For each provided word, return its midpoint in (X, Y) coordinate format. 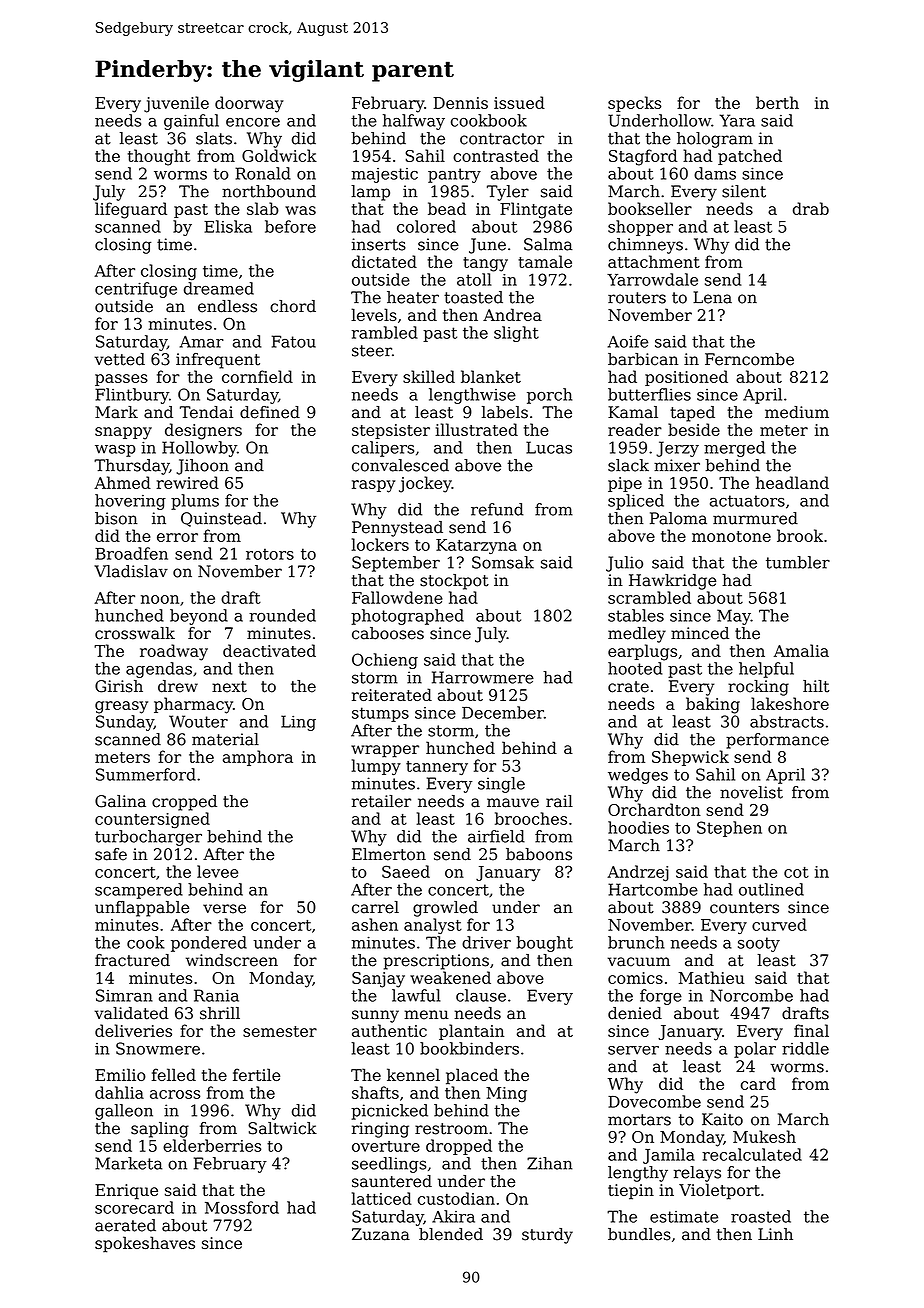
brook (800, 535)
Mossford (242, 1207)
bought (544, 944)
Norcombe (751, 995)
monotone (731, 536)
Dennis (460, 103)
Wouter (198, 721)
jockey (425, 484)
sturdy (547, 1236)
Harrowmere (483, 677)
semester (280, 1031)
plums (195, 502)
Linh (775, 1234)
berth (777, 102)
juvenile (176, 104)
